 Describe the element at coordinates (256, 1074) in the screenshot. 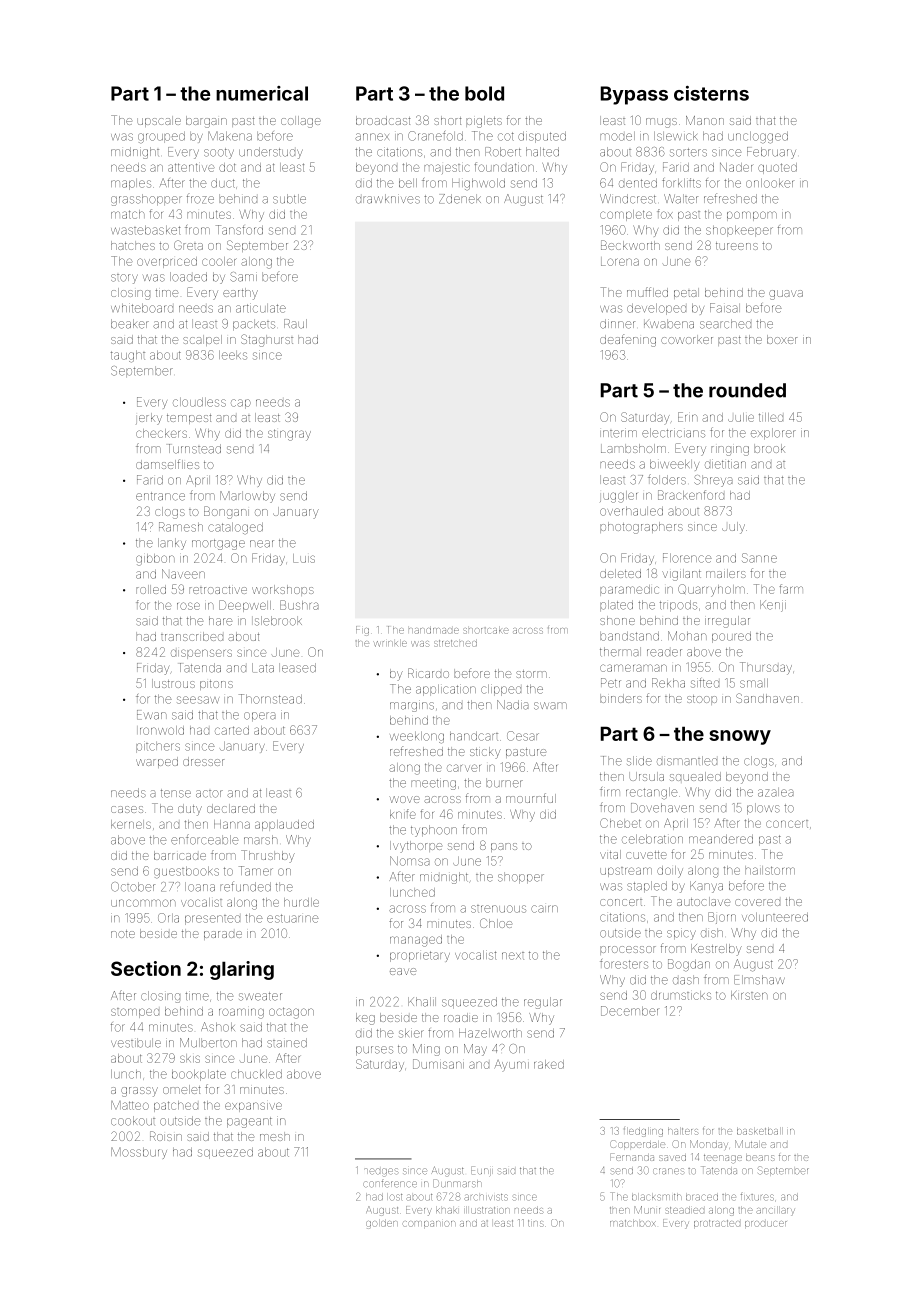

I see `chuckled` at that location.
